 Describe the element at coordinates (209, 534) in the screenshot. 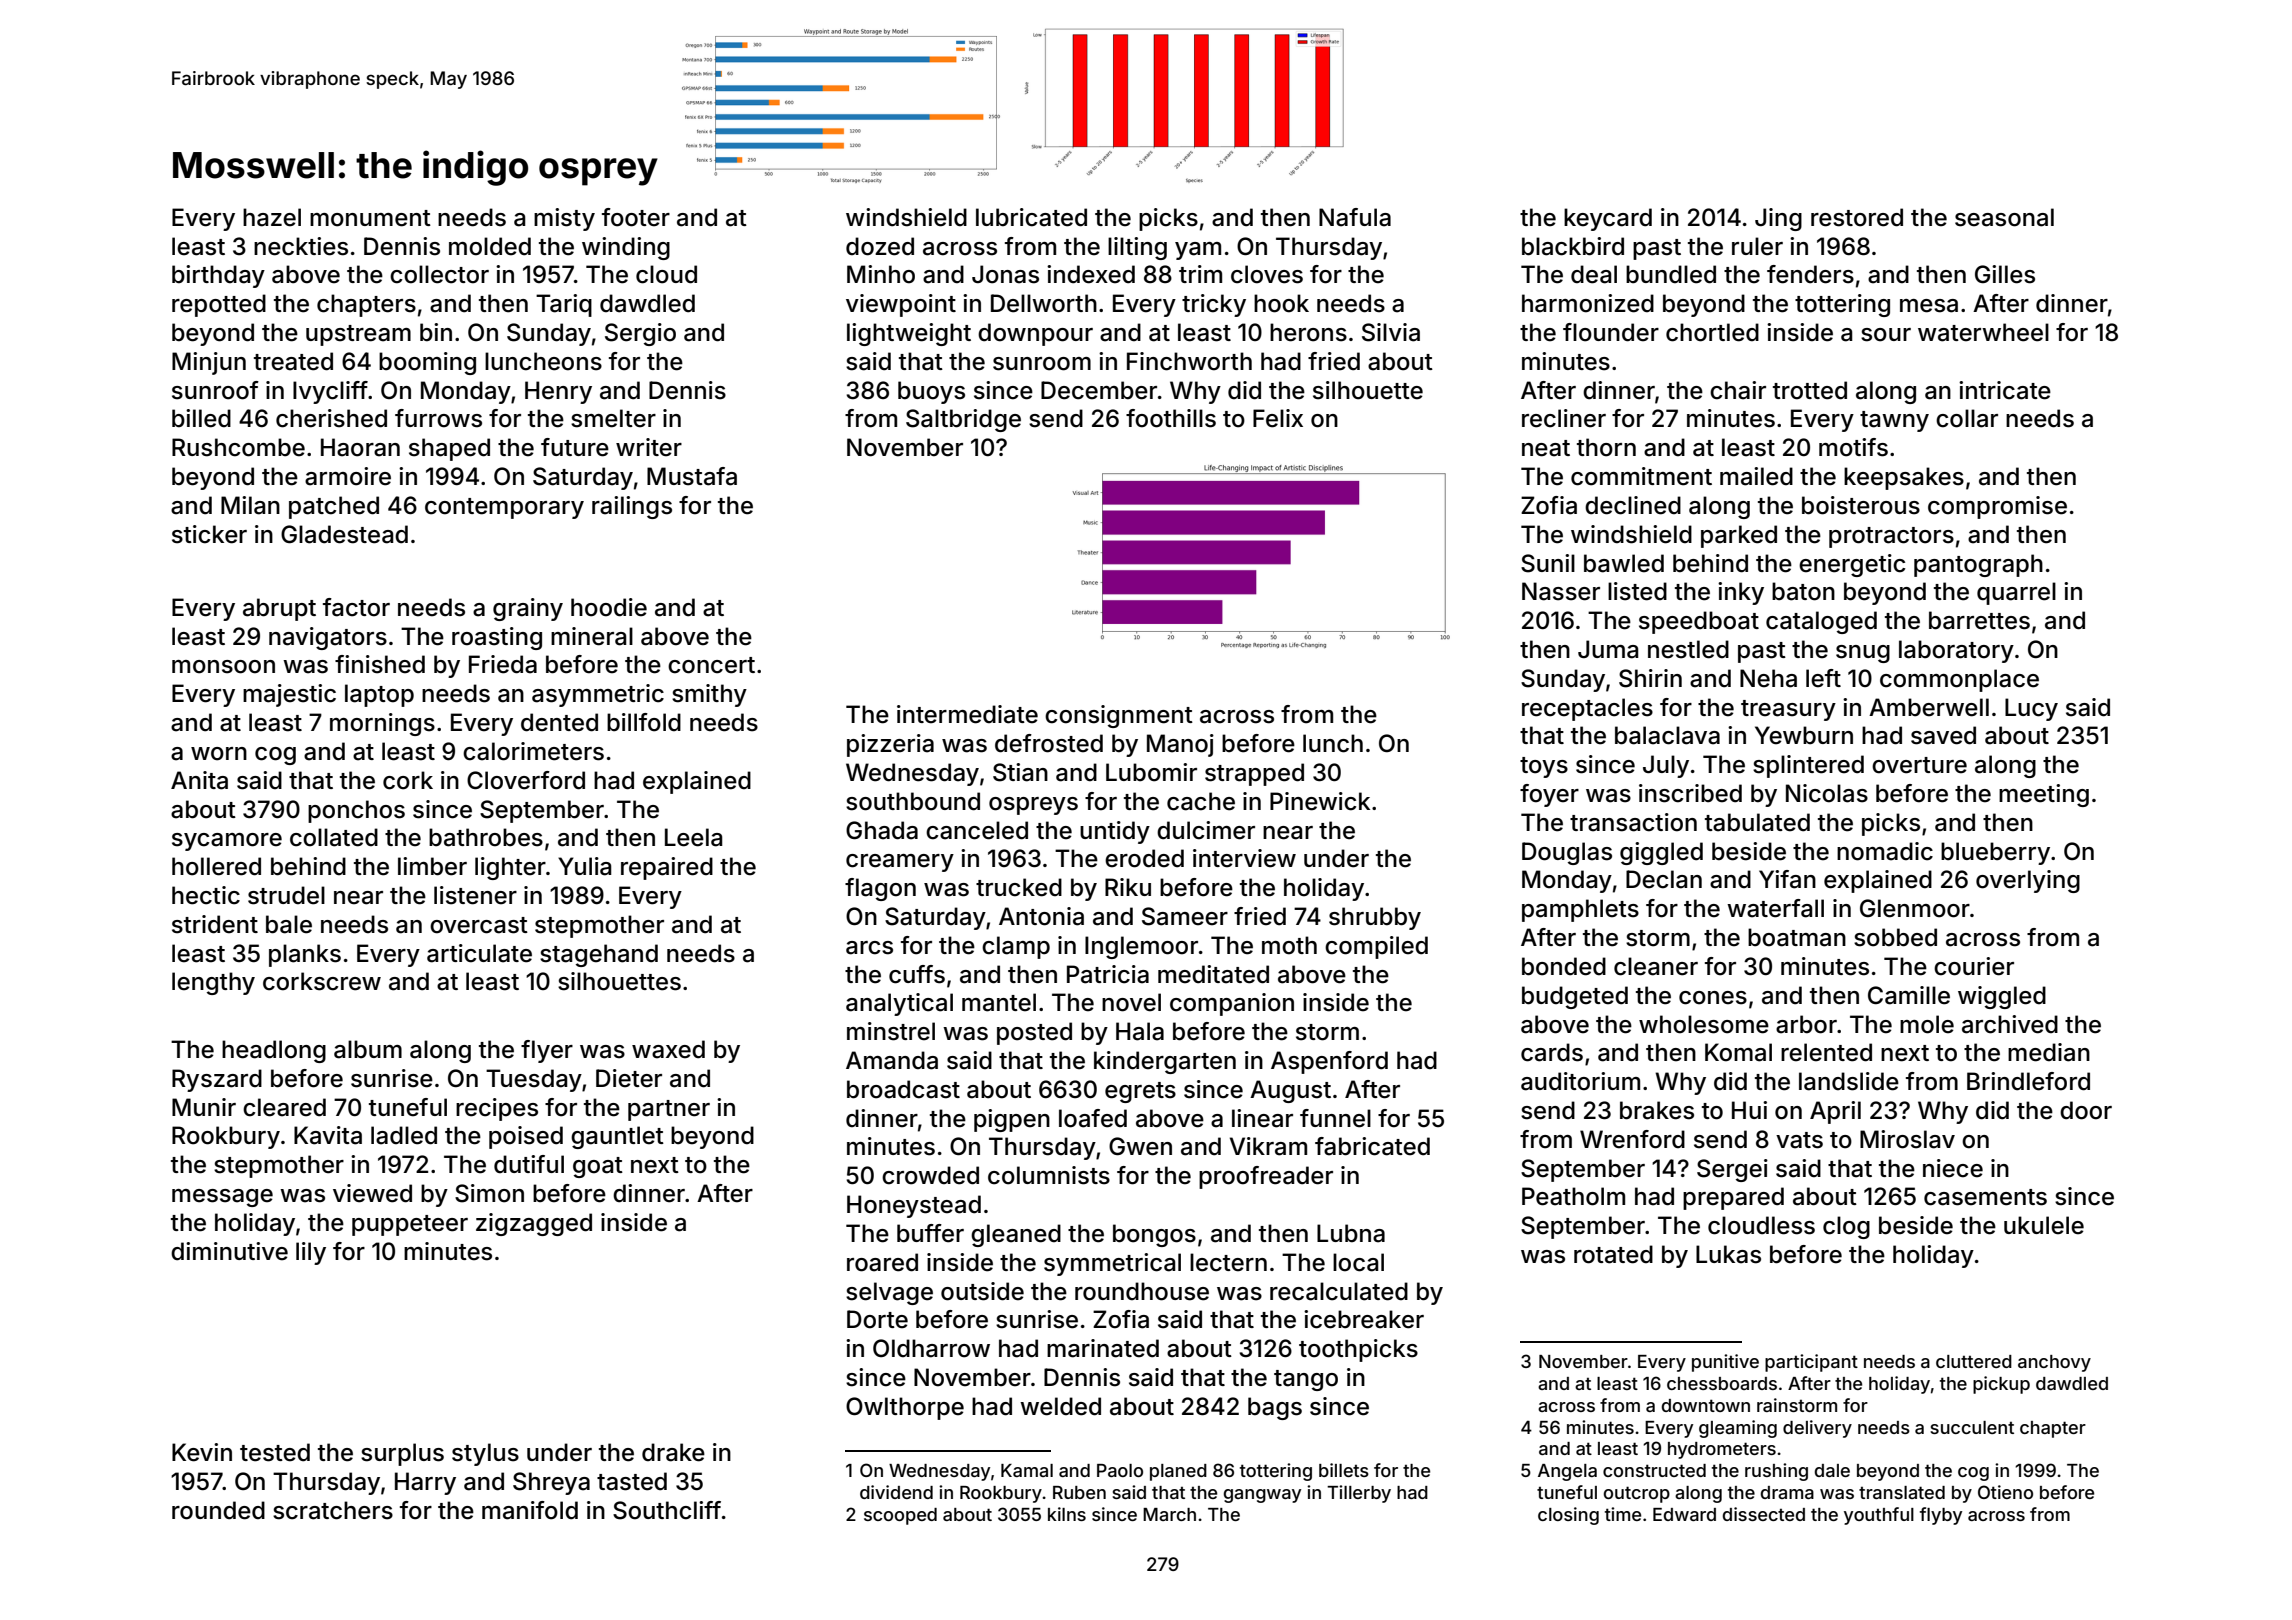

I see `sticker` at that location.
